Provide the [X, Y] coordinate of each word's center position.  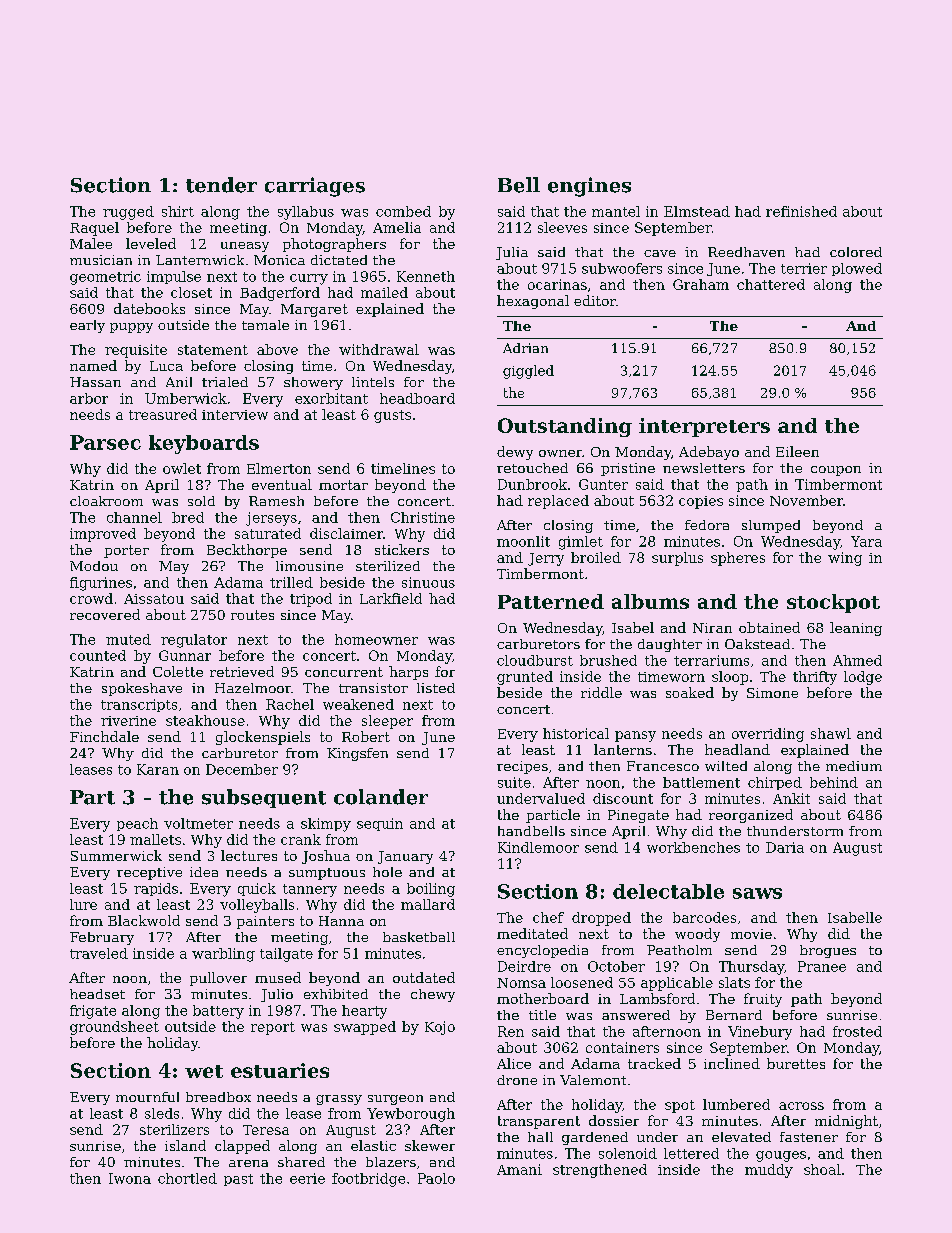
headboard [417, 398]
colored [856, 252]
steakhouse [205, 720]
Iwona [130, 1178]
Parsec [105, 442]
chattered [771, 284]
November [806, 500]
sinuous [428, 582]
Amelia [397, 227]
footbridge [368, 1180]
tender [221, 185]
